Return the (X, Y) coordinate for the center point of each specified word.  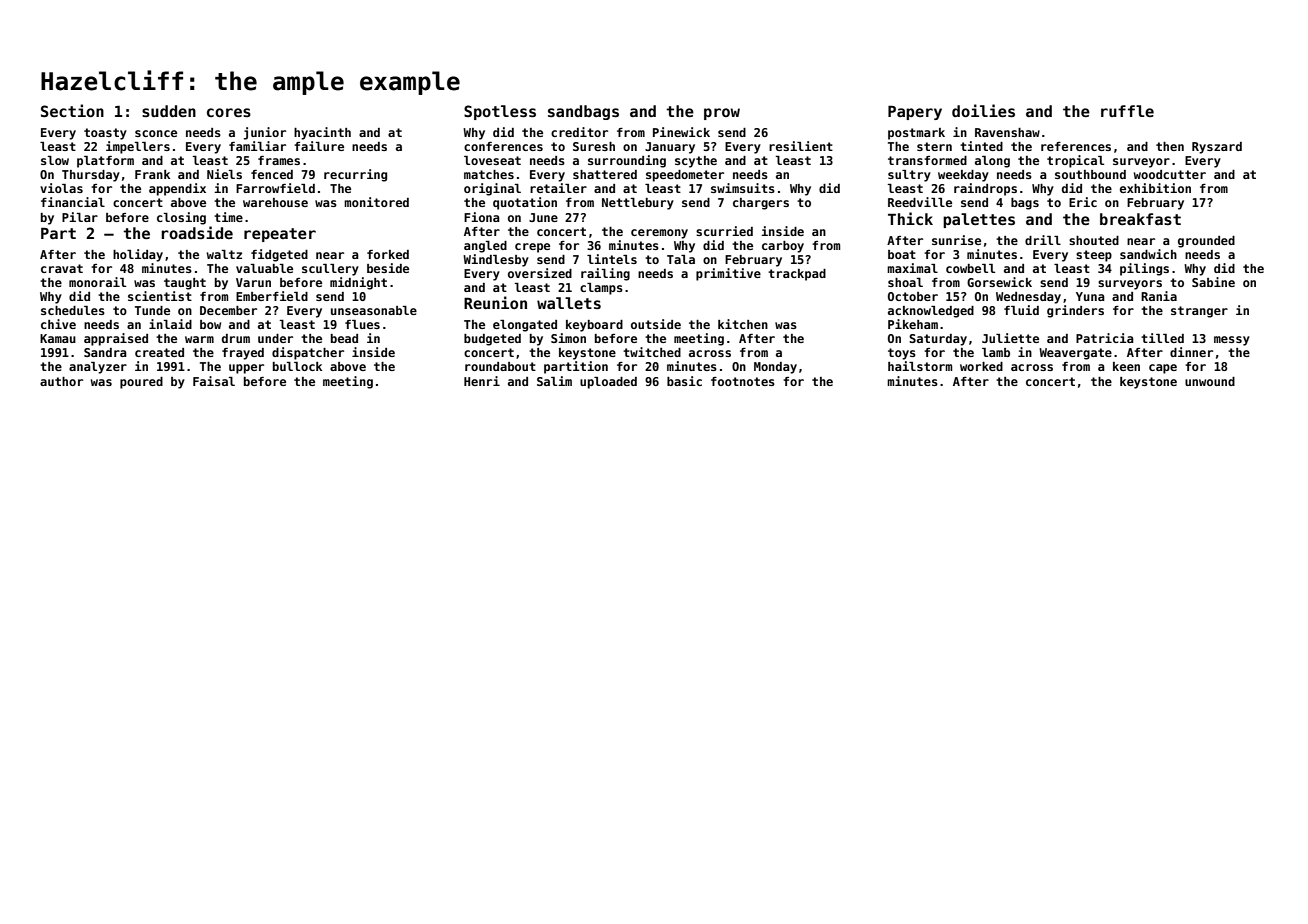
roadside (197, 232)
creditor (579, 132)
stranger (1199, 312)
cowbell (970, 268)
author (61, 381)
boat (902, 254)
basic (684, 381)
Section (72, 110)
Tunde (152, 310)
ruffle (1127, 111)
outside (656, 324)
